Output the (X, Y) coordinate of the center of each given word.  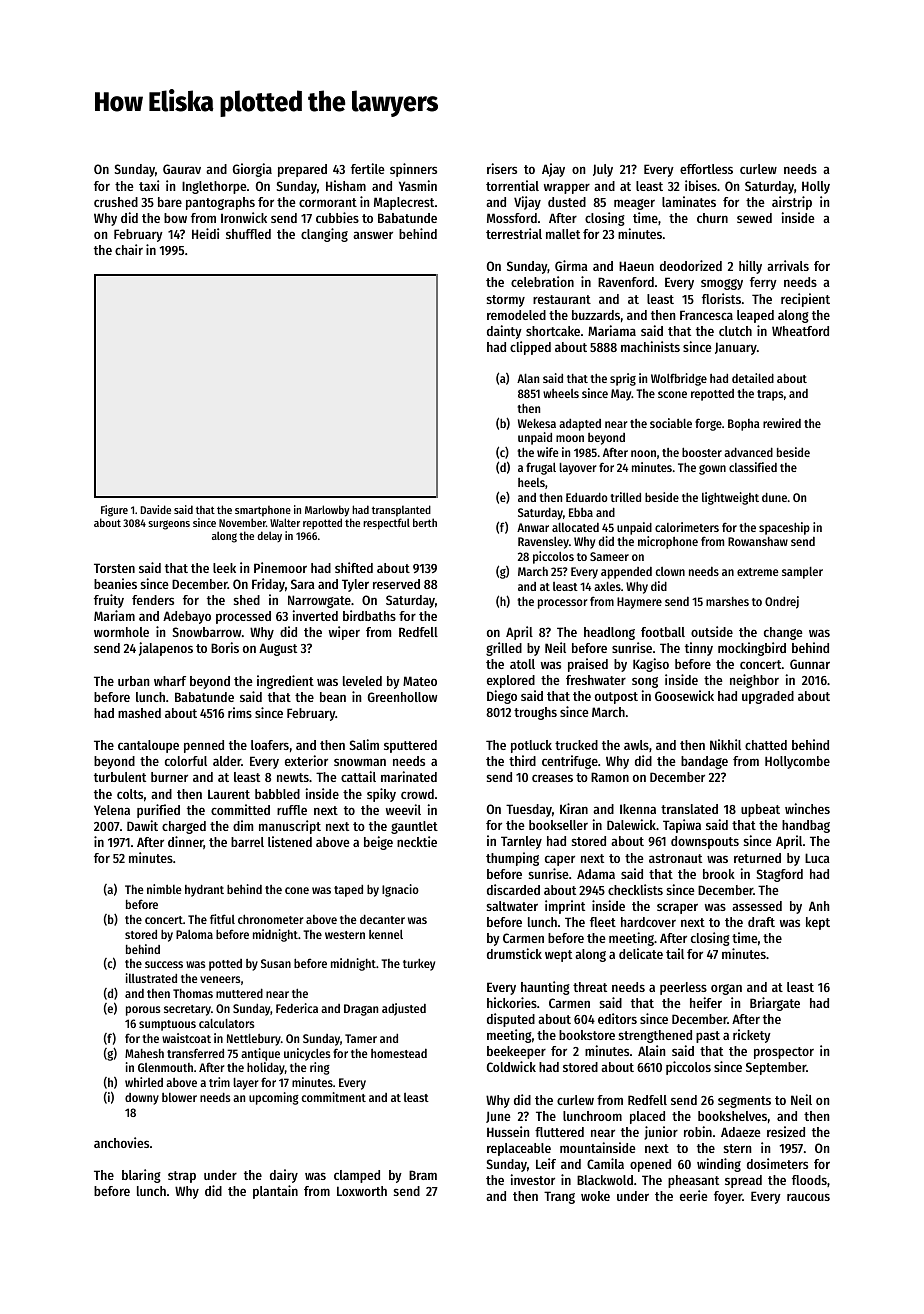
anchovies (121, 1142)
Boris (225, 647)
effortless (706, 169)
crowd (417, 794)
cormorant (328, 202)
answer (373, 235)
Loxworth (362, 1191)
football (663, 632)
